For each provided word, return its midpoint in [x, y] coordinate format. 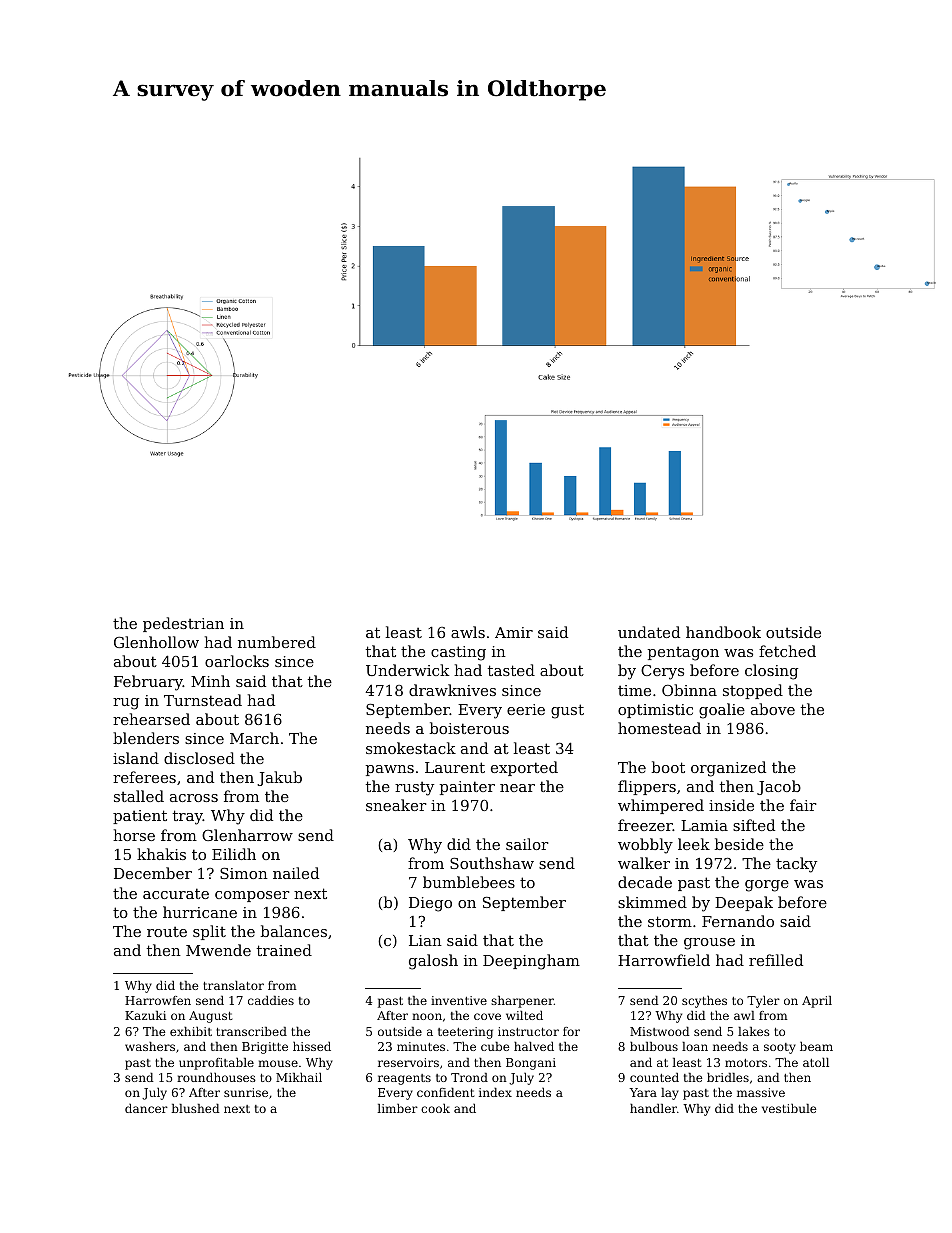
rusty [414, 789]
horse [134, 835]
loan [695, 1046]
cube [495, 1046]
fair [803, 805]
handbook [723, 632]
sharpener [522, 1002]
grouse [709, 944]
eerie [526, 709]
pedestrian [183, 624]
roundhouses [216, 1077]
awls [468, 632]
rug [126, 704]
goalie [722, 711]
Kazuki [145, 1015]
